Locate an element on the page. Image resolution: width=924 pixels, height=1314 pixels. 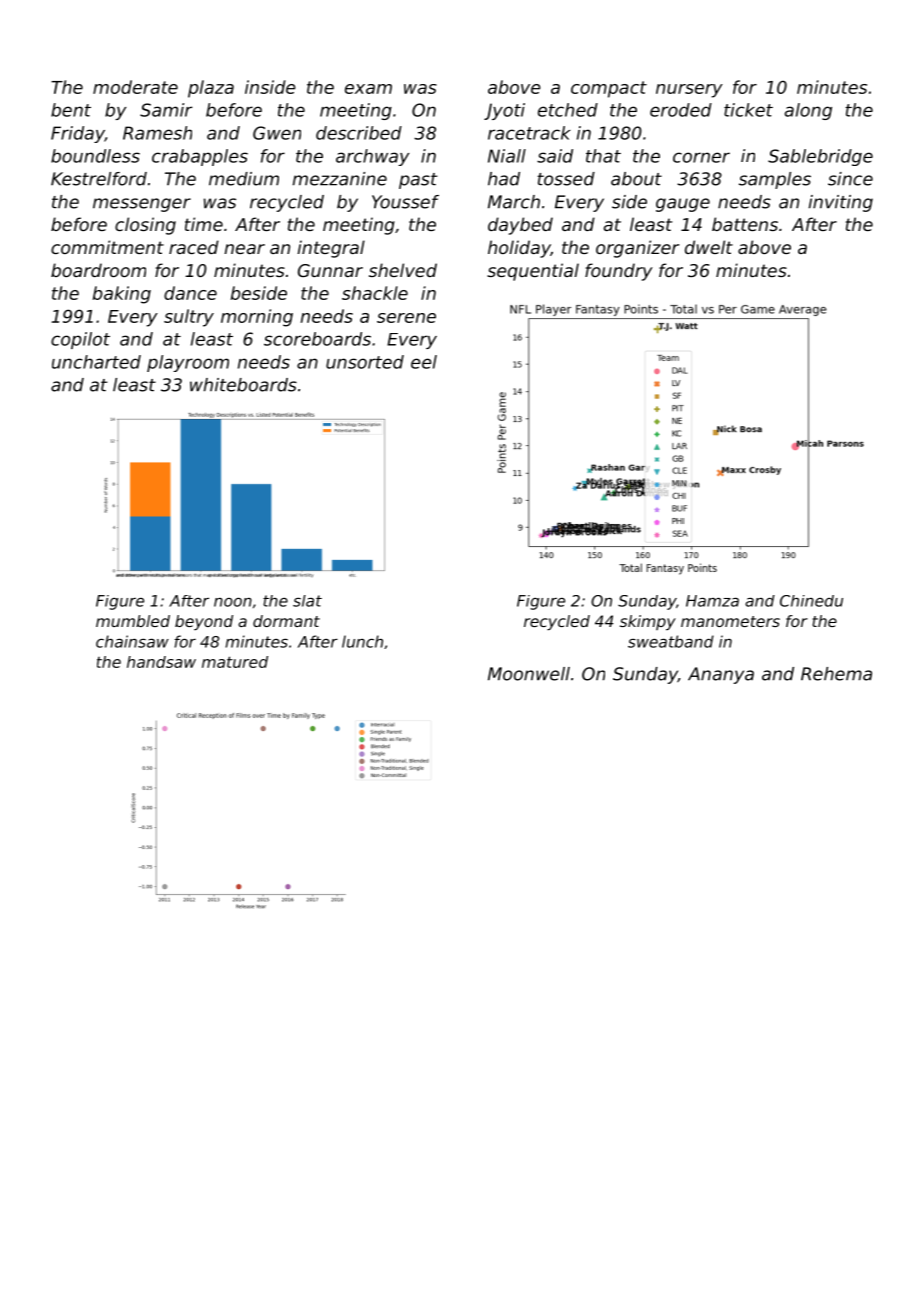
slat is located at coordinates (307, 601).
